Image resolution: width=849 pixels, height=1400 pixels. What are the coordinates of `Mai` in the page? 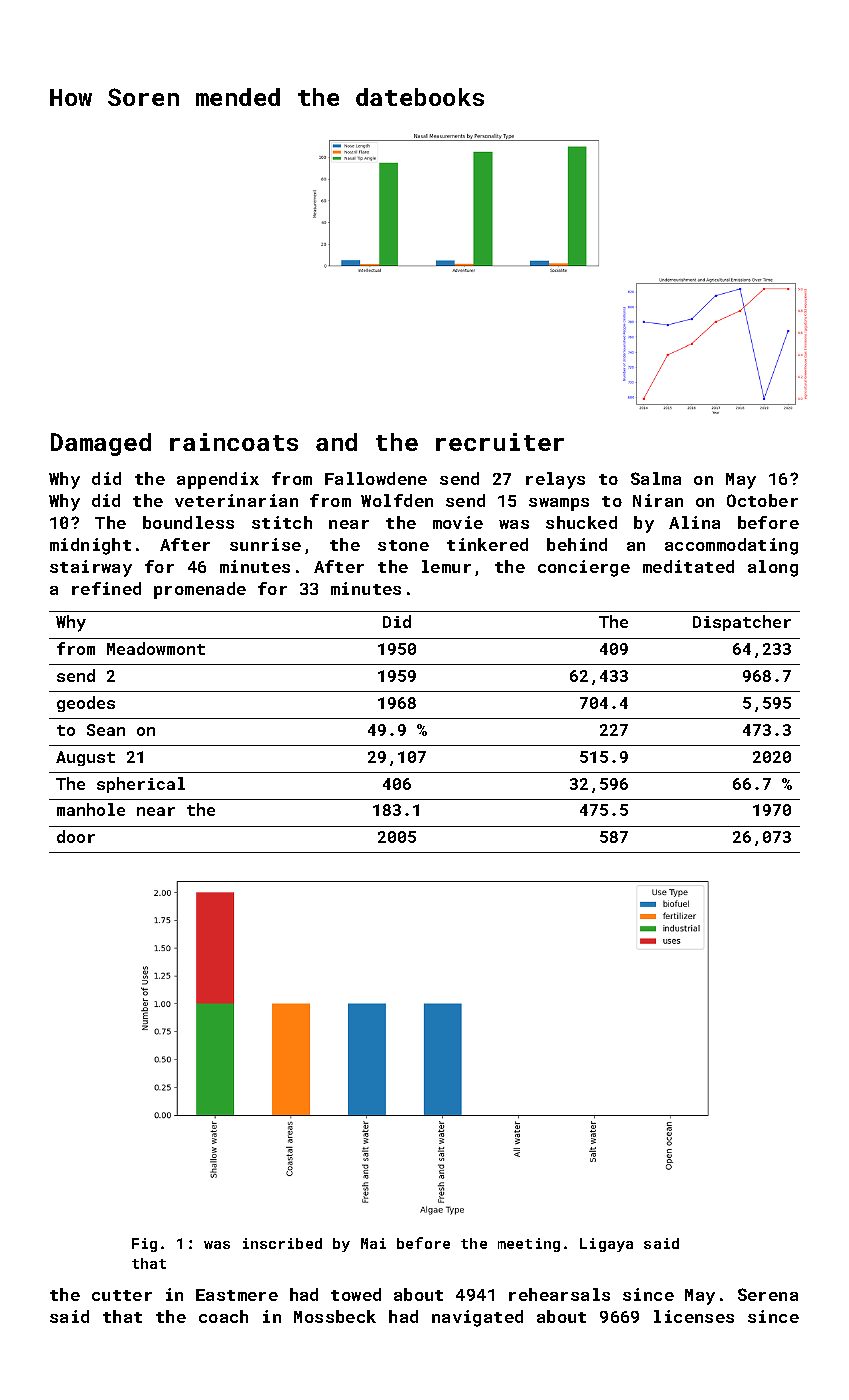 It's located at (373, 1243).
